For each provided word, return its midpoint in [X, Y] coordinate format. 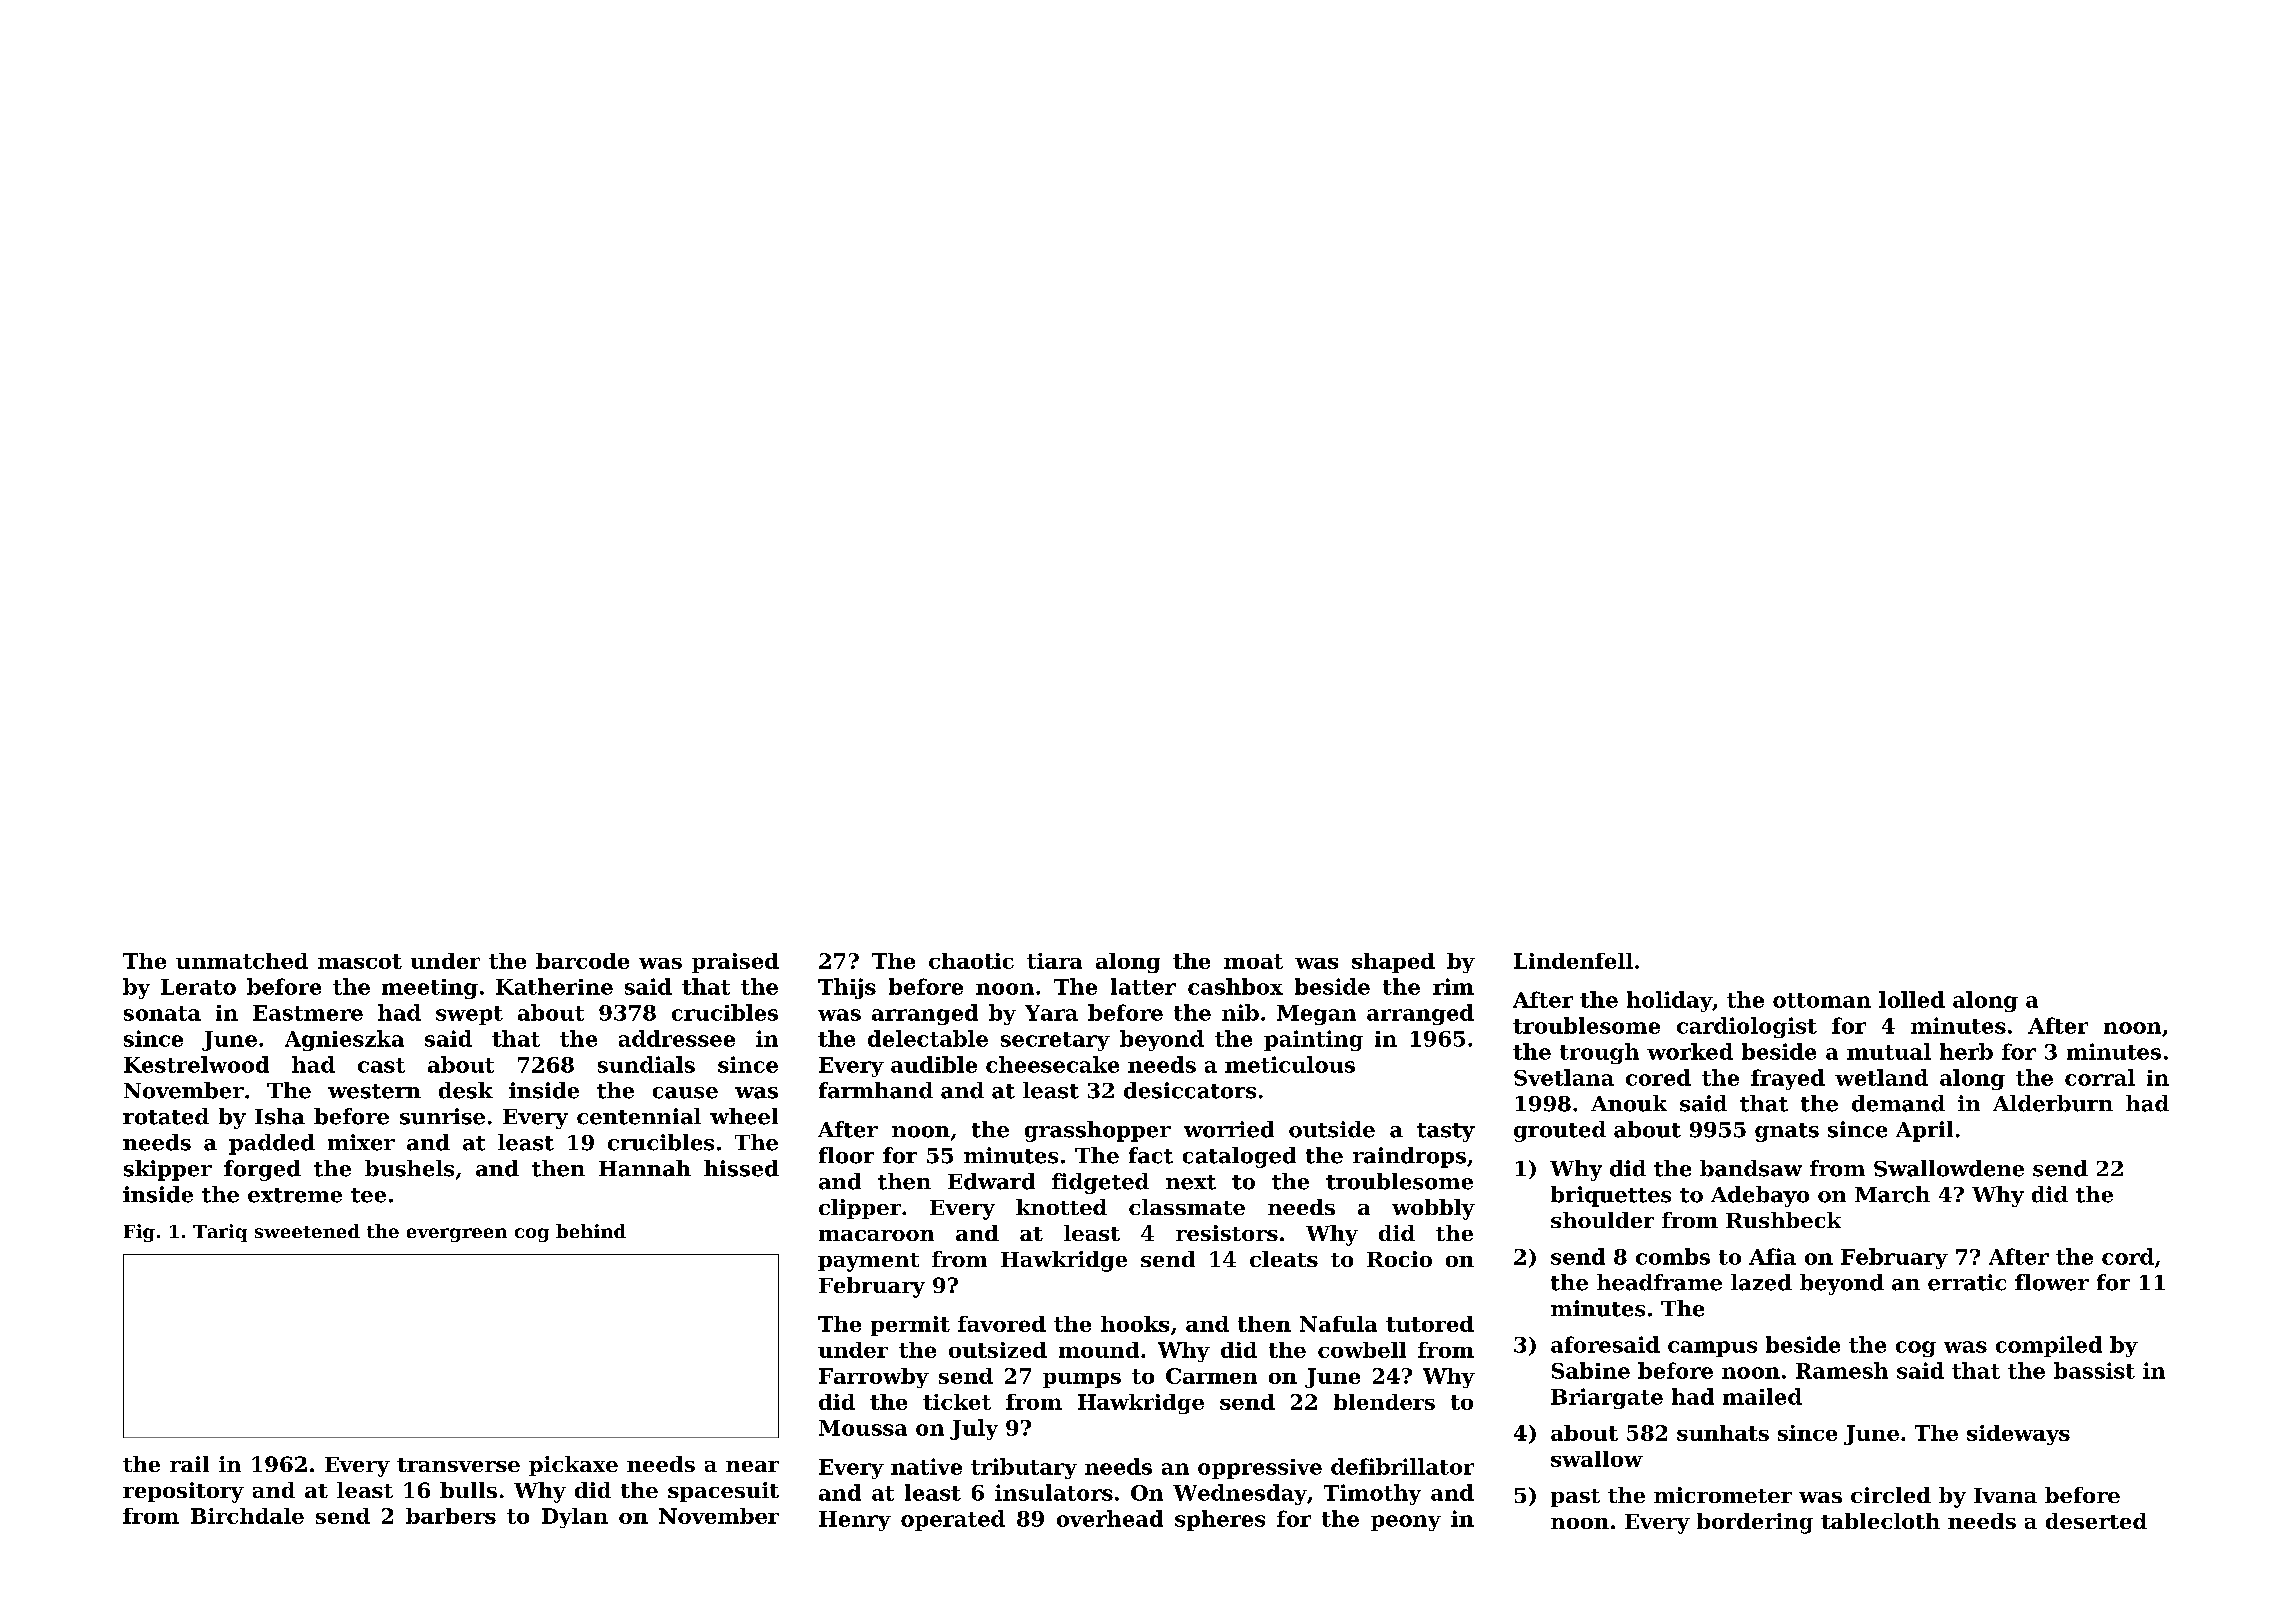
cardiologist [1747, 1027]
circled [1891, 1495]
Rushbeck [1783, 1220]
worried [1229, 1129]
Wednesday [1240, 1494]
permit [910, 1326]
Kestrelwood [196, 1064]
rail [189, 1464]
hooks [1135, 1324]
